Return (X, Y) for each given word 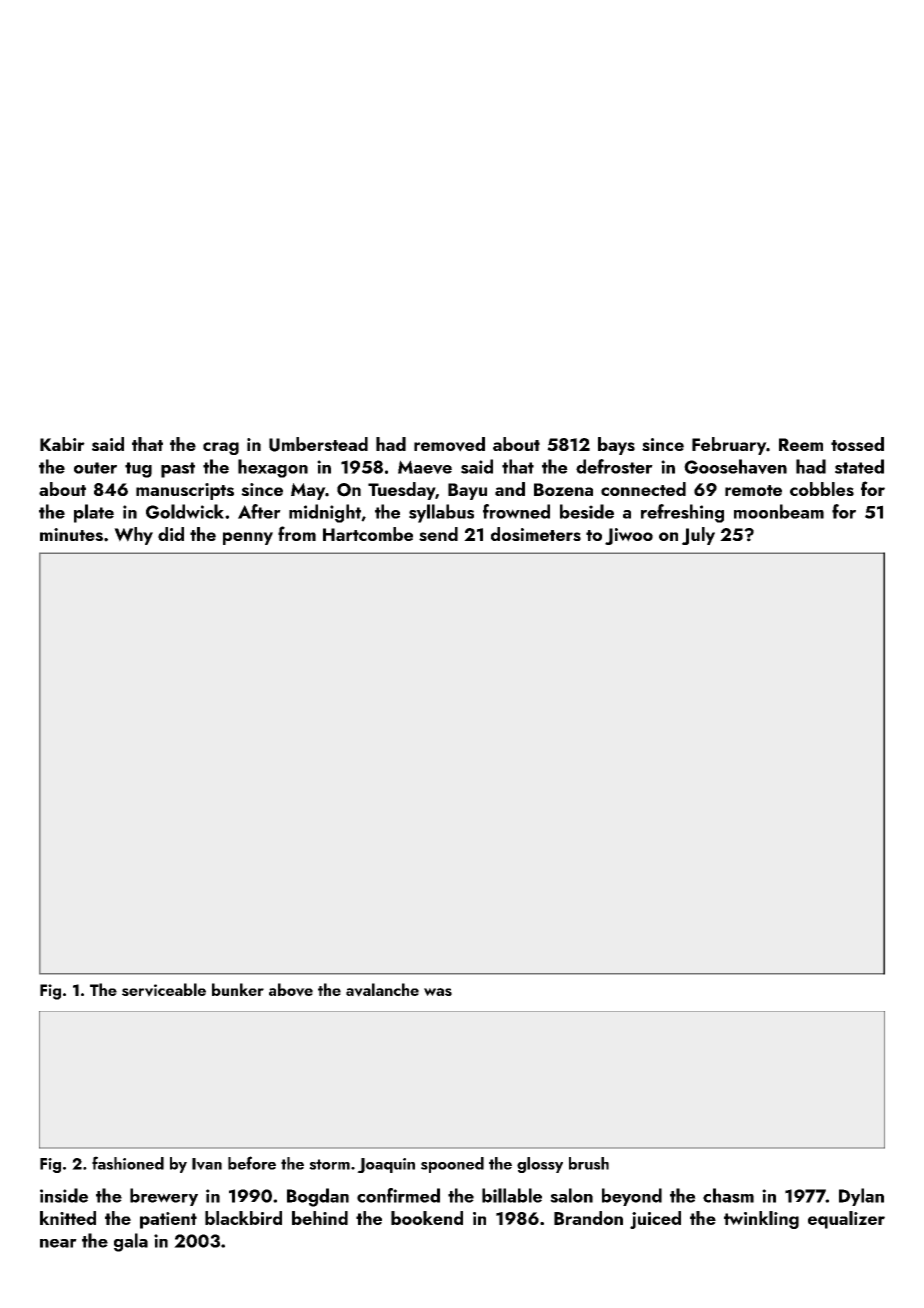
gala (131, 1242)
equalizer (846, 1220)
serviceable (164, 990)
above (291, 990)
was (438, 992)
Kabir (62, 444)
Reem (801, 444)
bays (616, 446)
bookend (427, 1218)
